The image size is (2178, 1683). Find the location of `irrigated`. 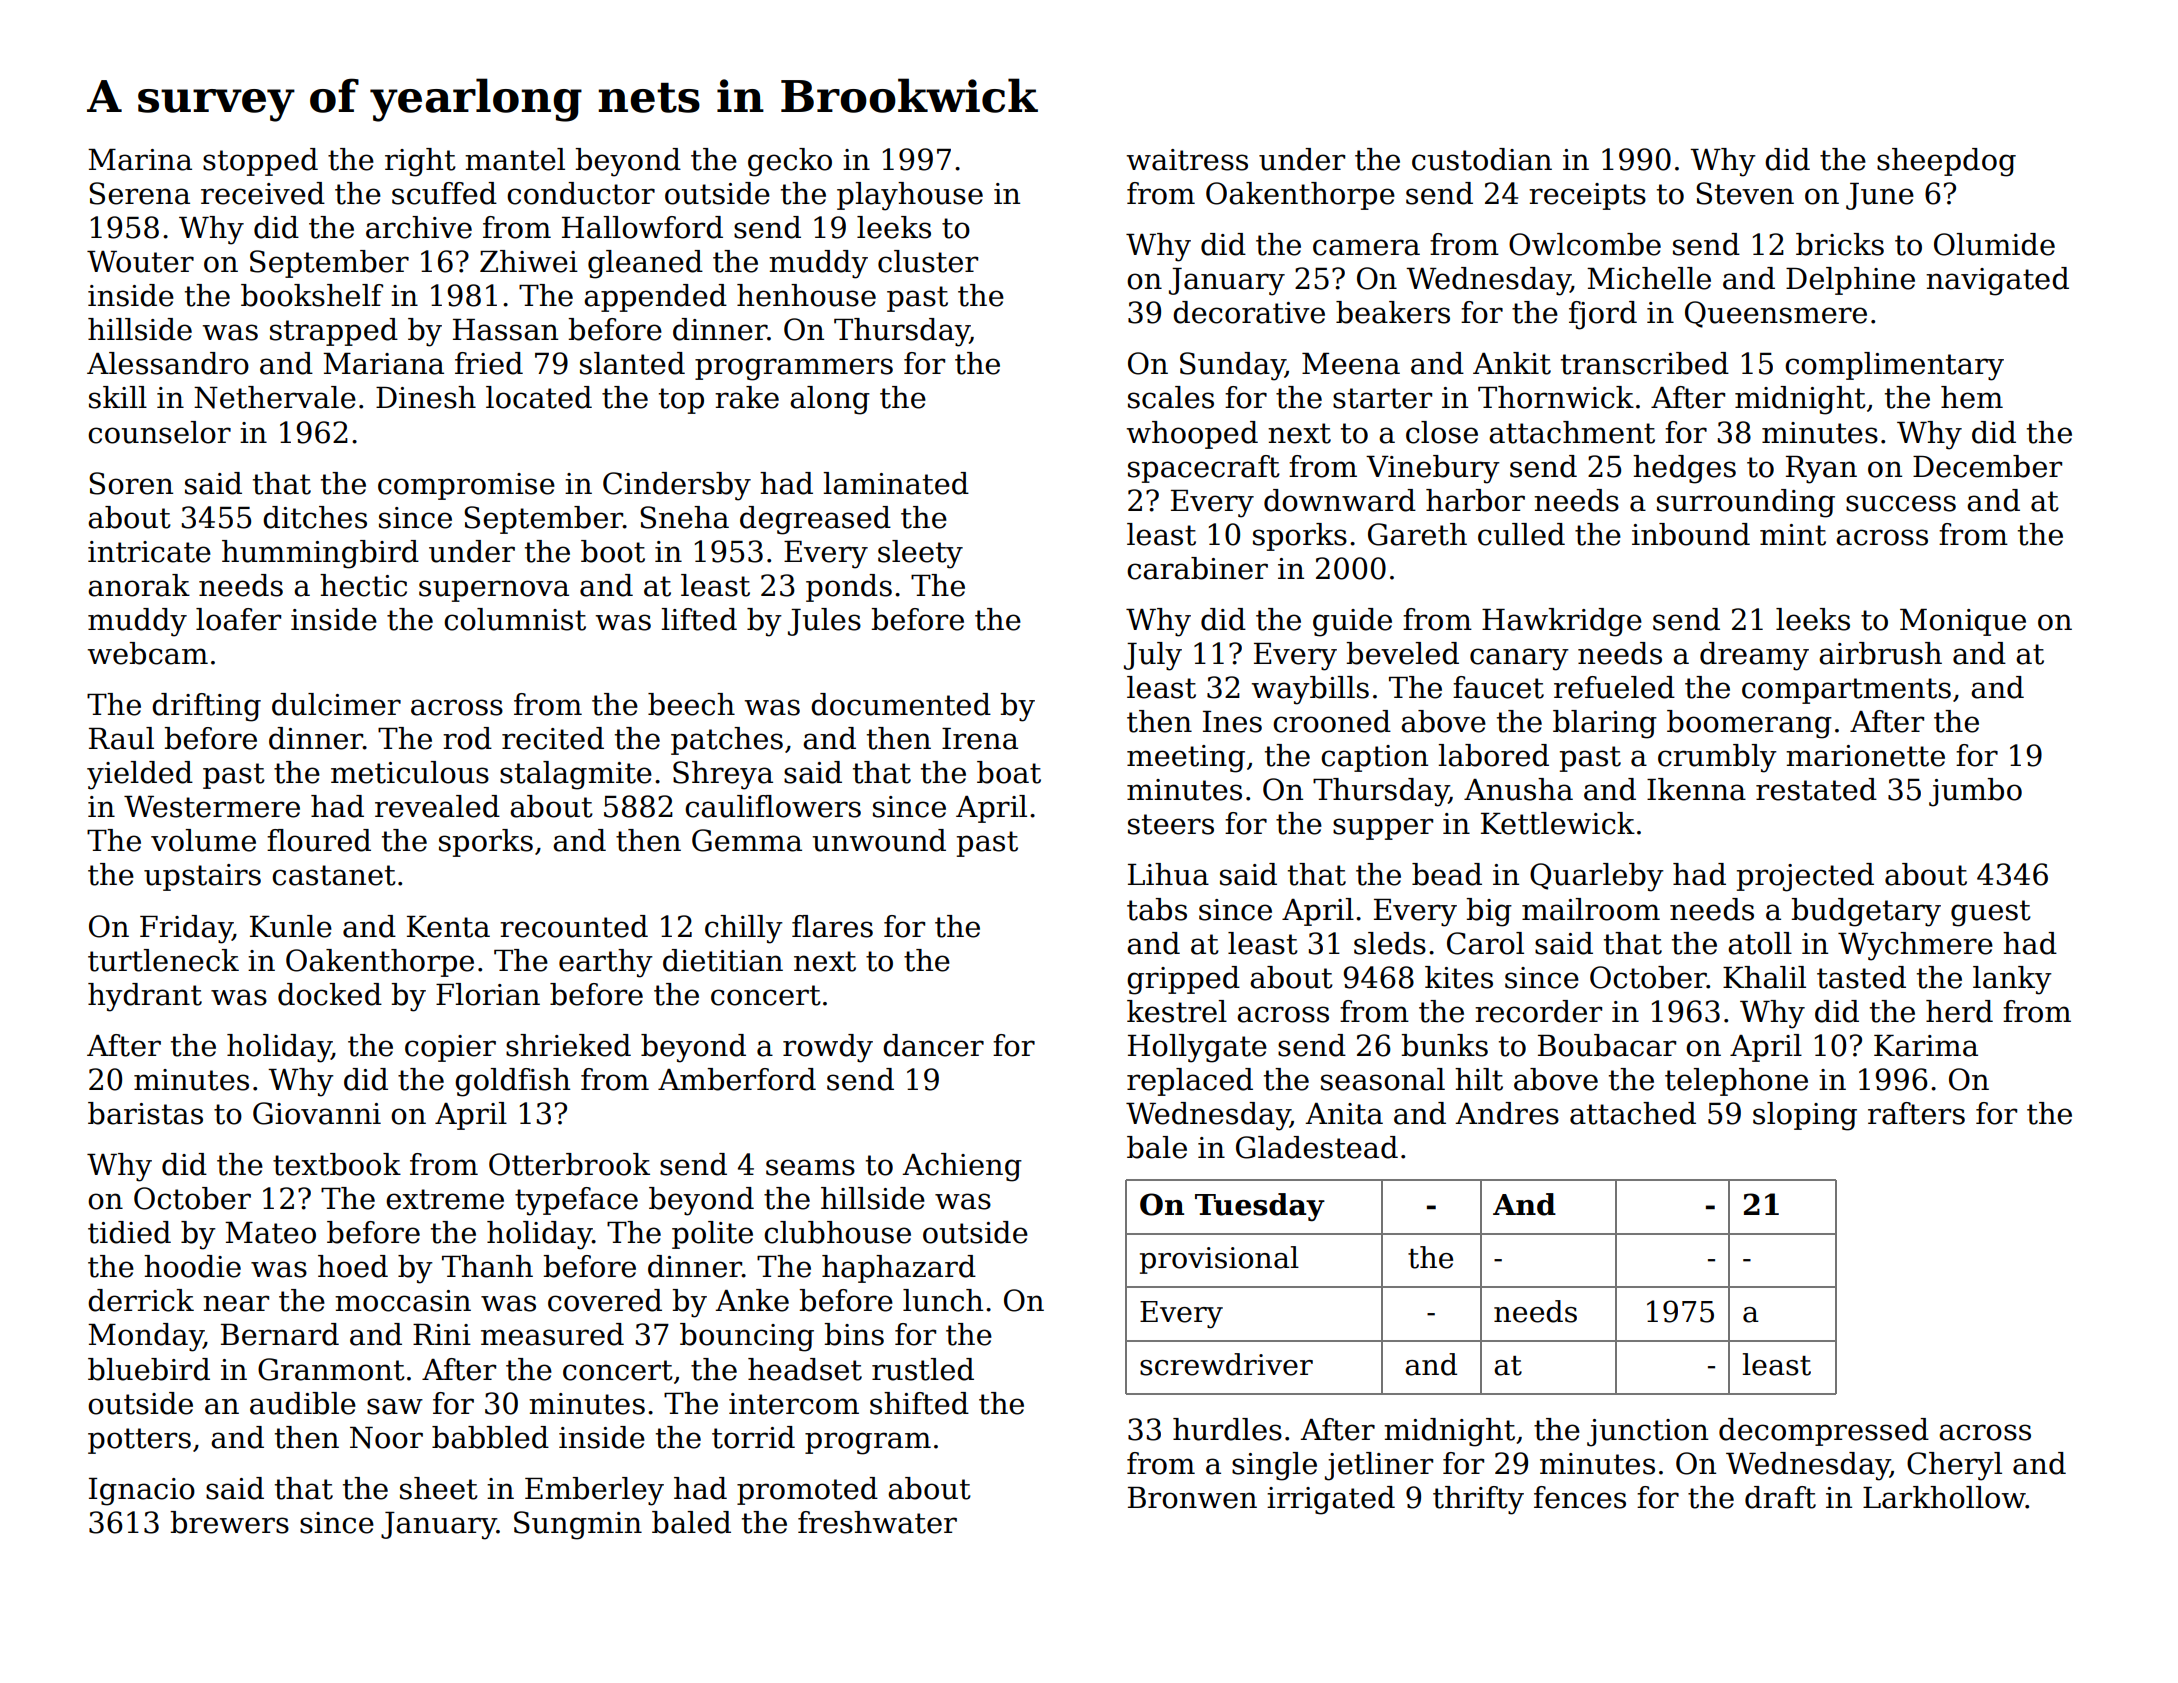

irrigated is located at coordinates (1331, 1500).
